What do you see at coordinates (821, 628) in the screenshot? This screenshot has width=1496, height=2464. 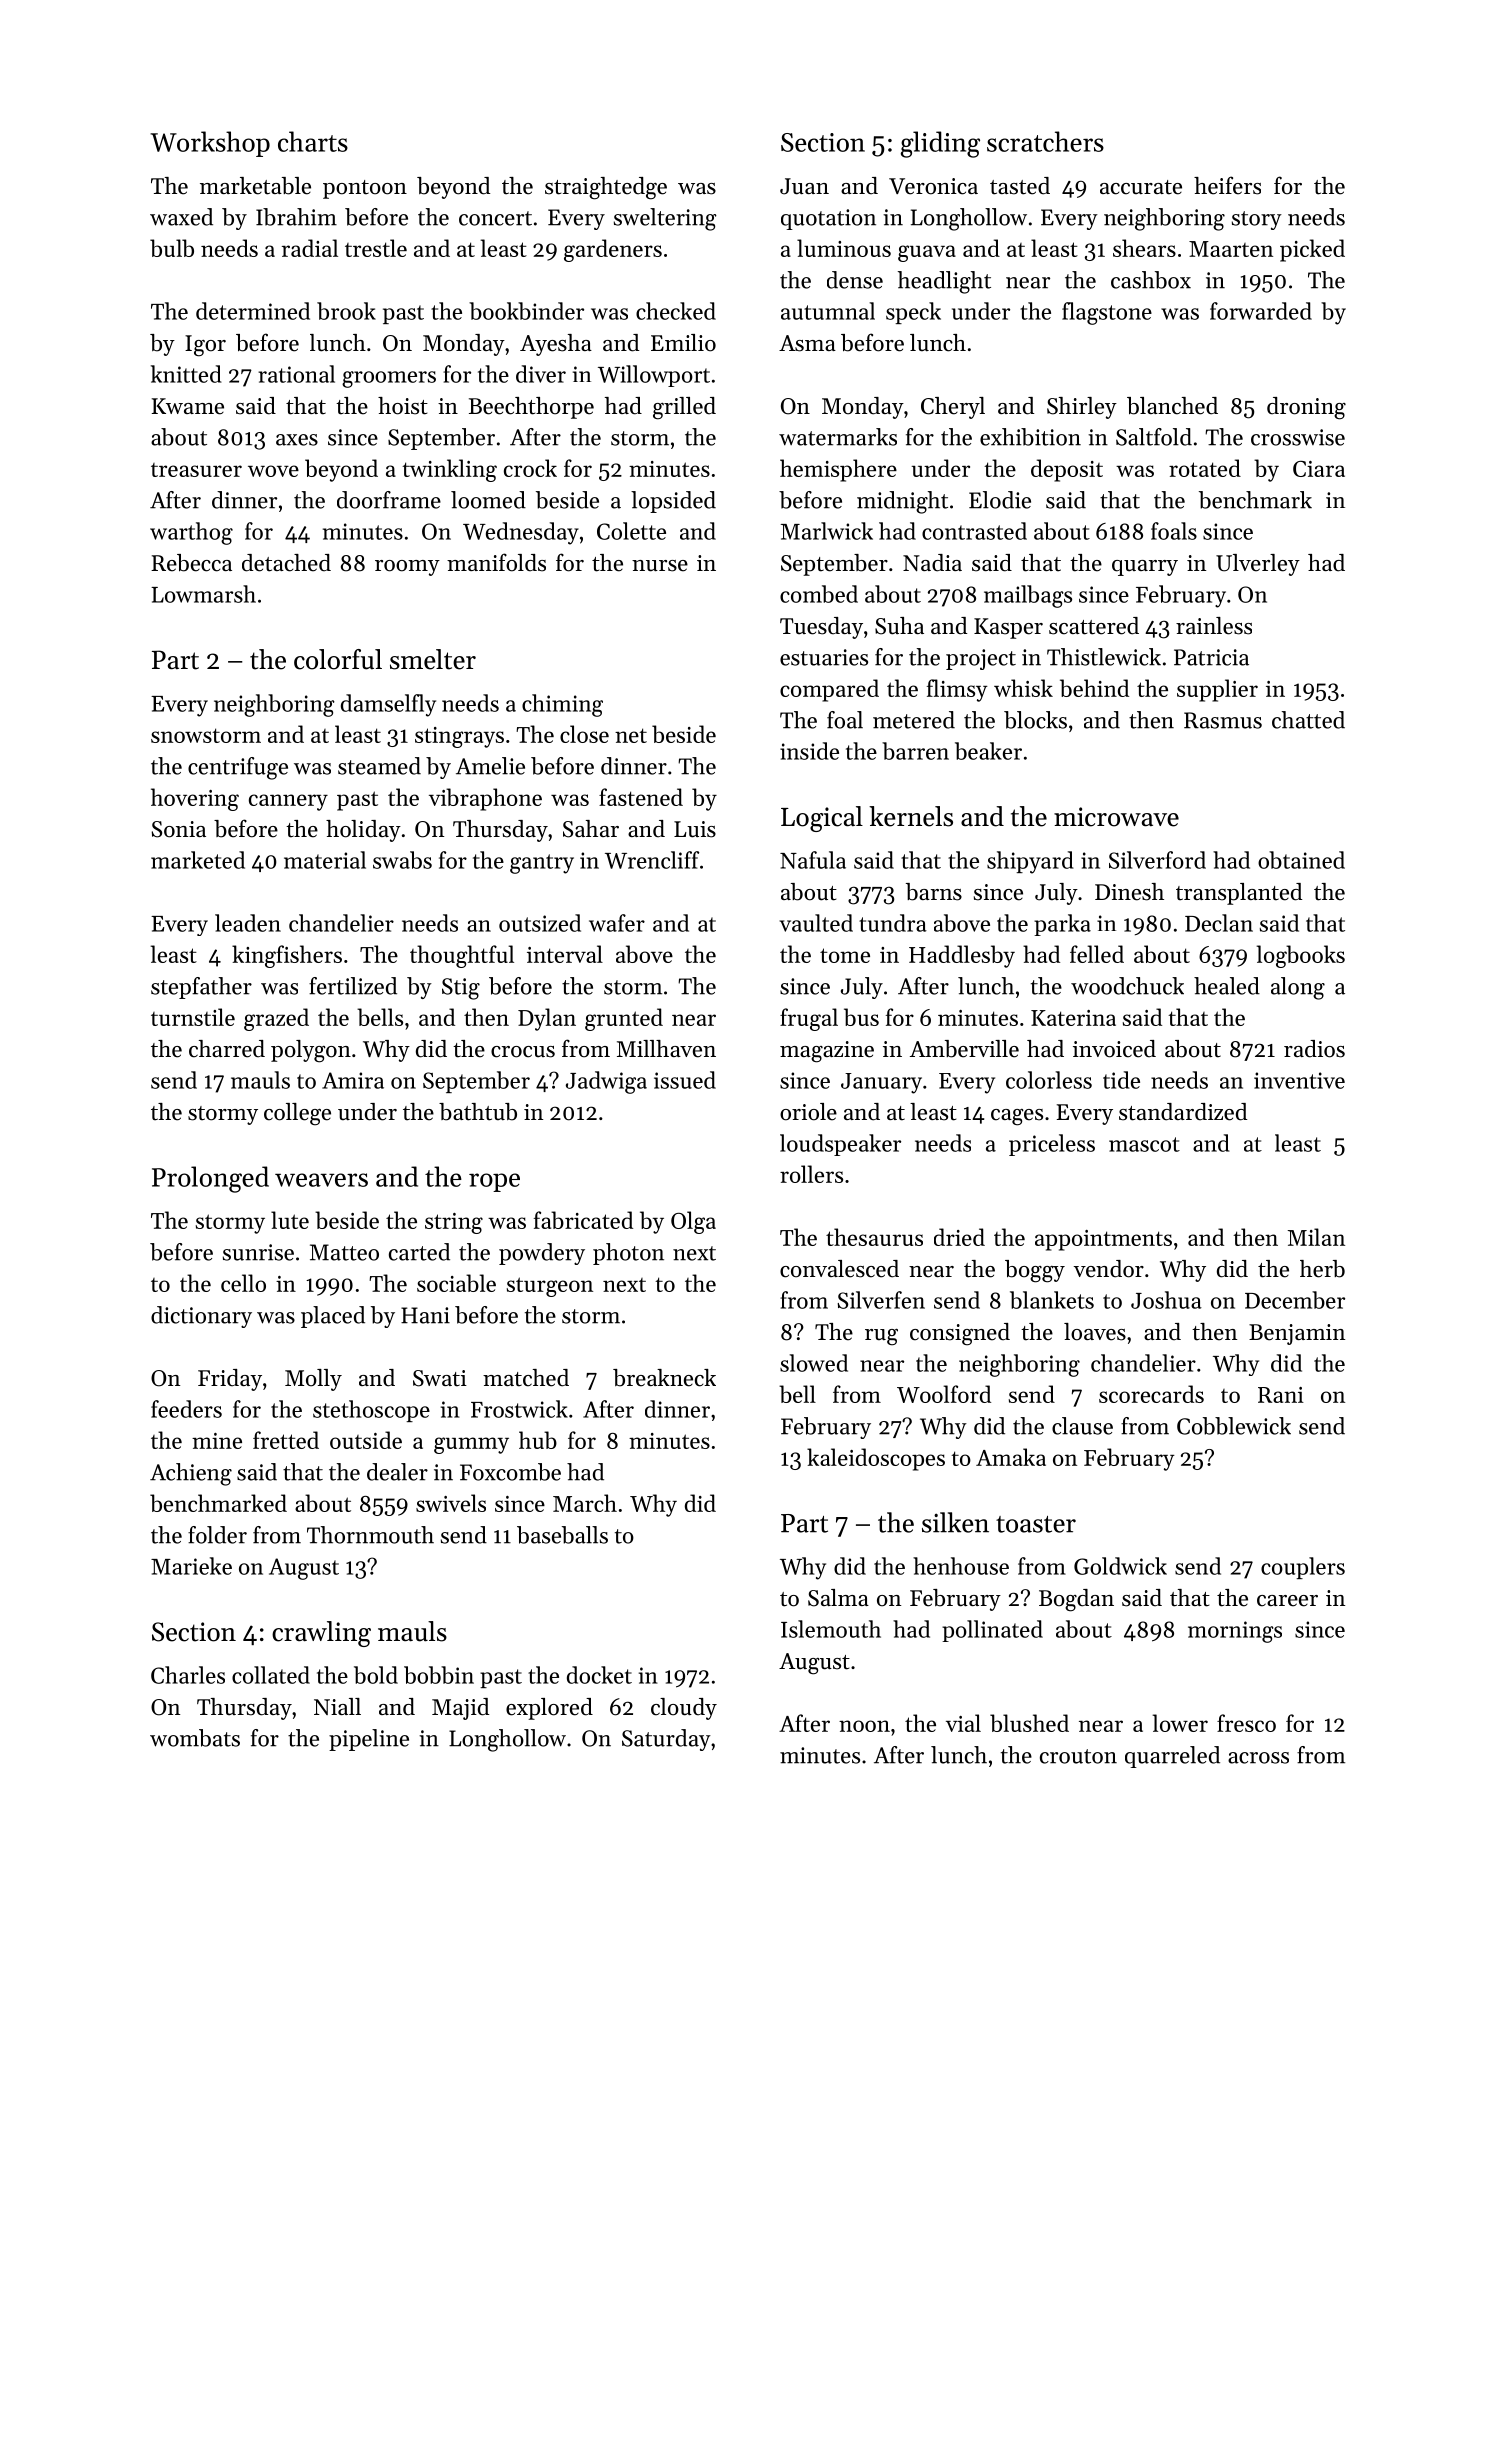 I see `Tuesday` at bounding box center [821, 628].
